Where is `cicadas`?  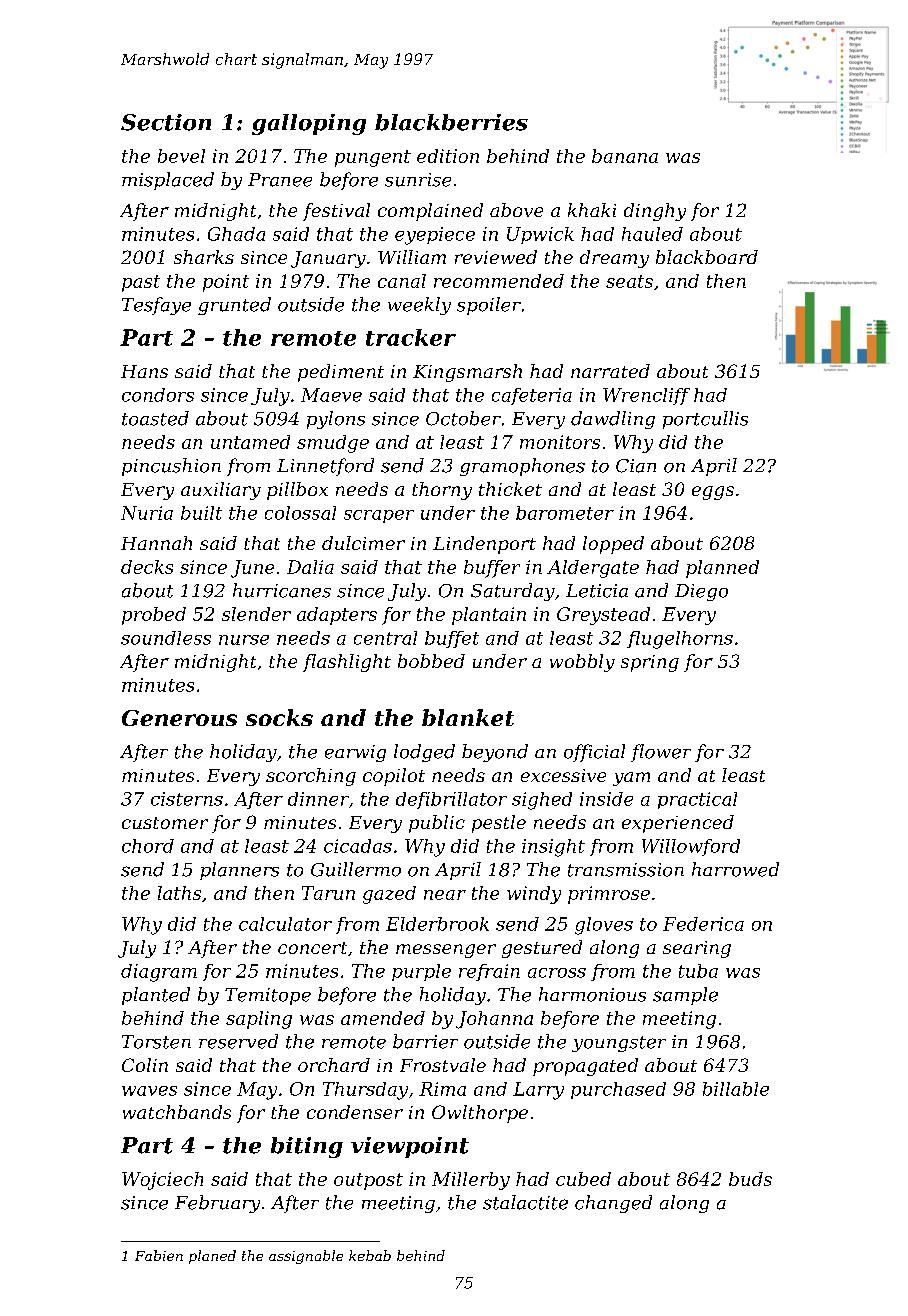
cicadas is located at coordinates (358, 846).
